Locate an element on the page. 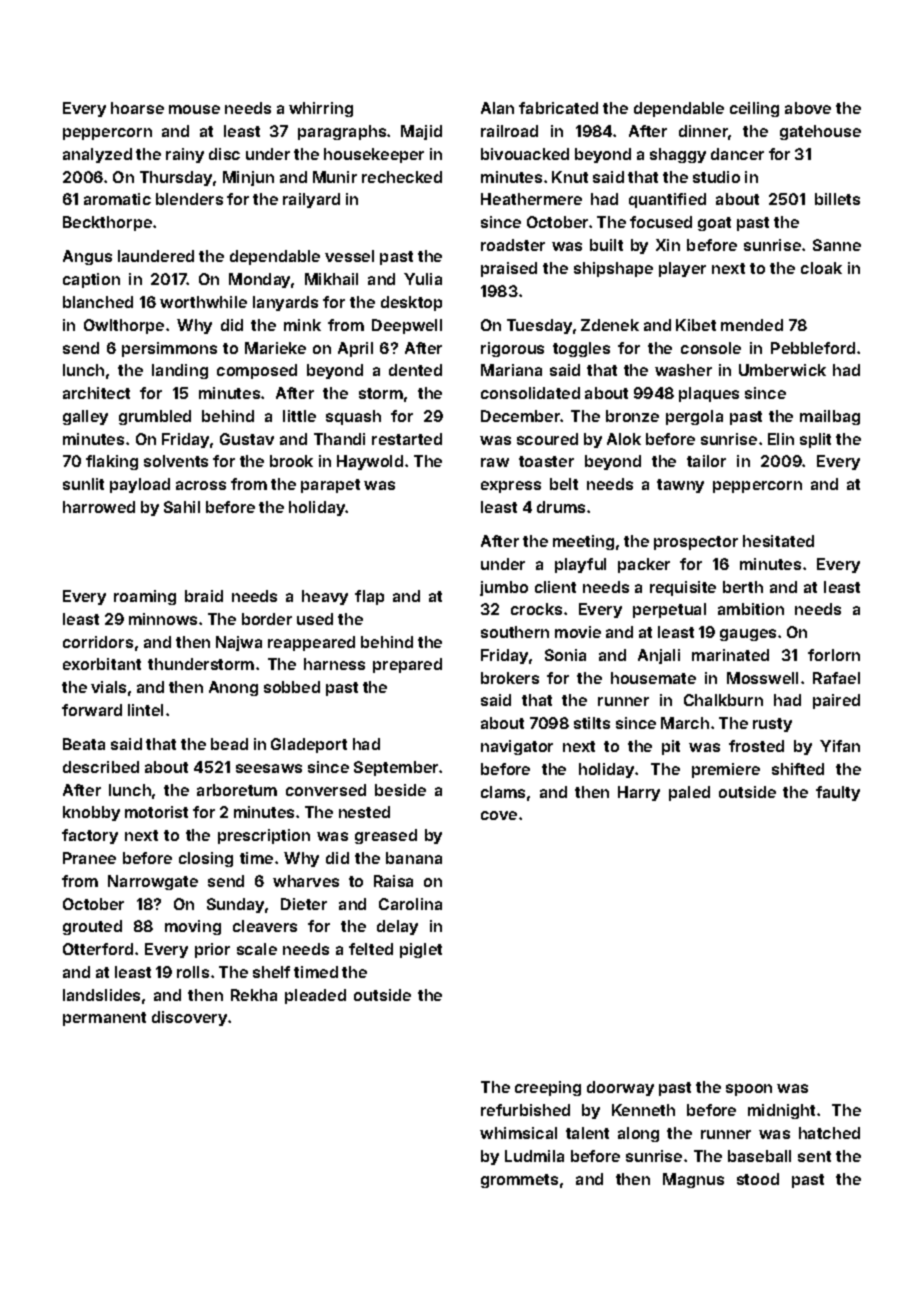 This image has width=924, height=1308. Angus is located at coordinates (87, 257).
